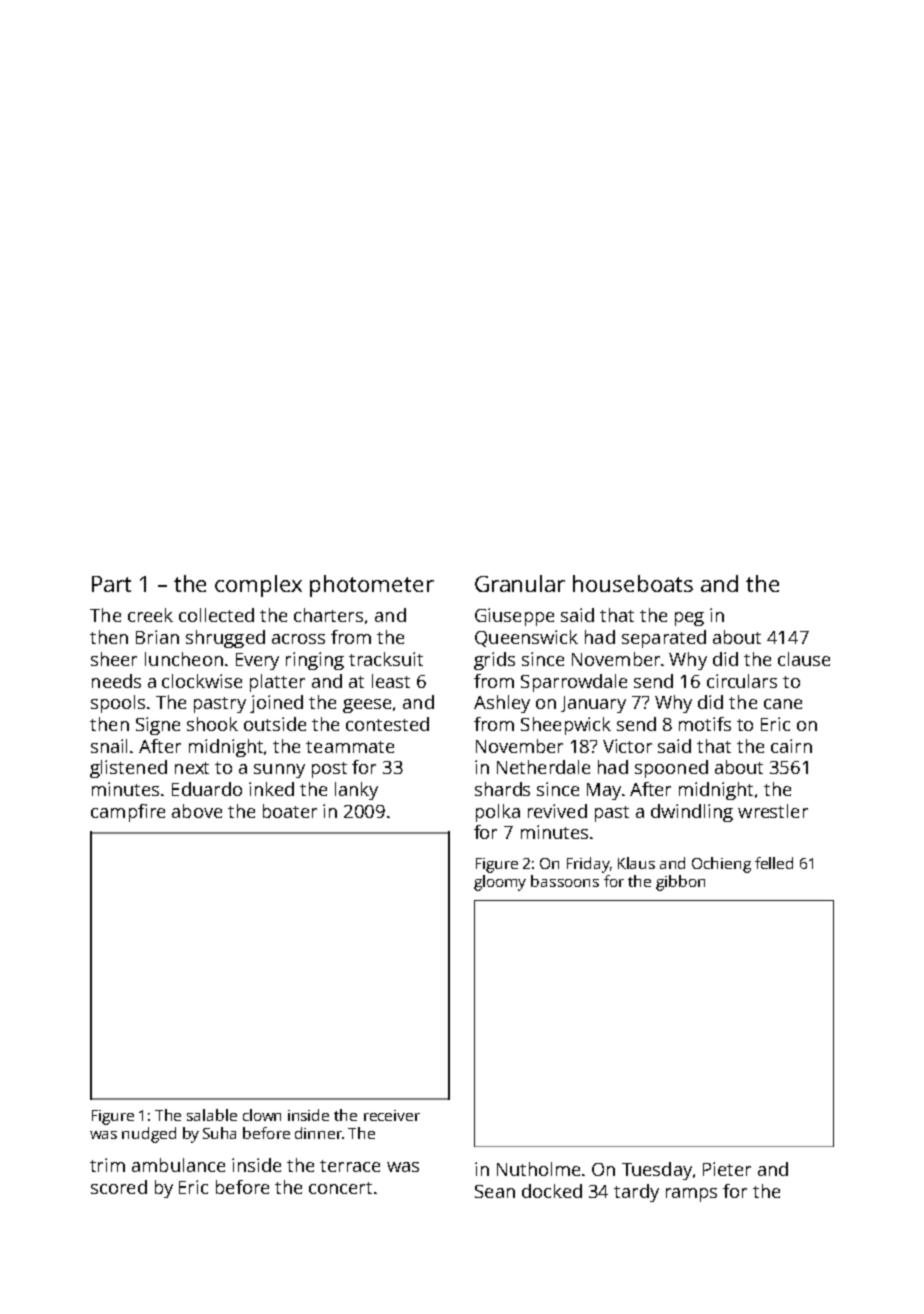  Describe the element at coordinates (216, 615) in the screenshot. I see `collected` at that location.
